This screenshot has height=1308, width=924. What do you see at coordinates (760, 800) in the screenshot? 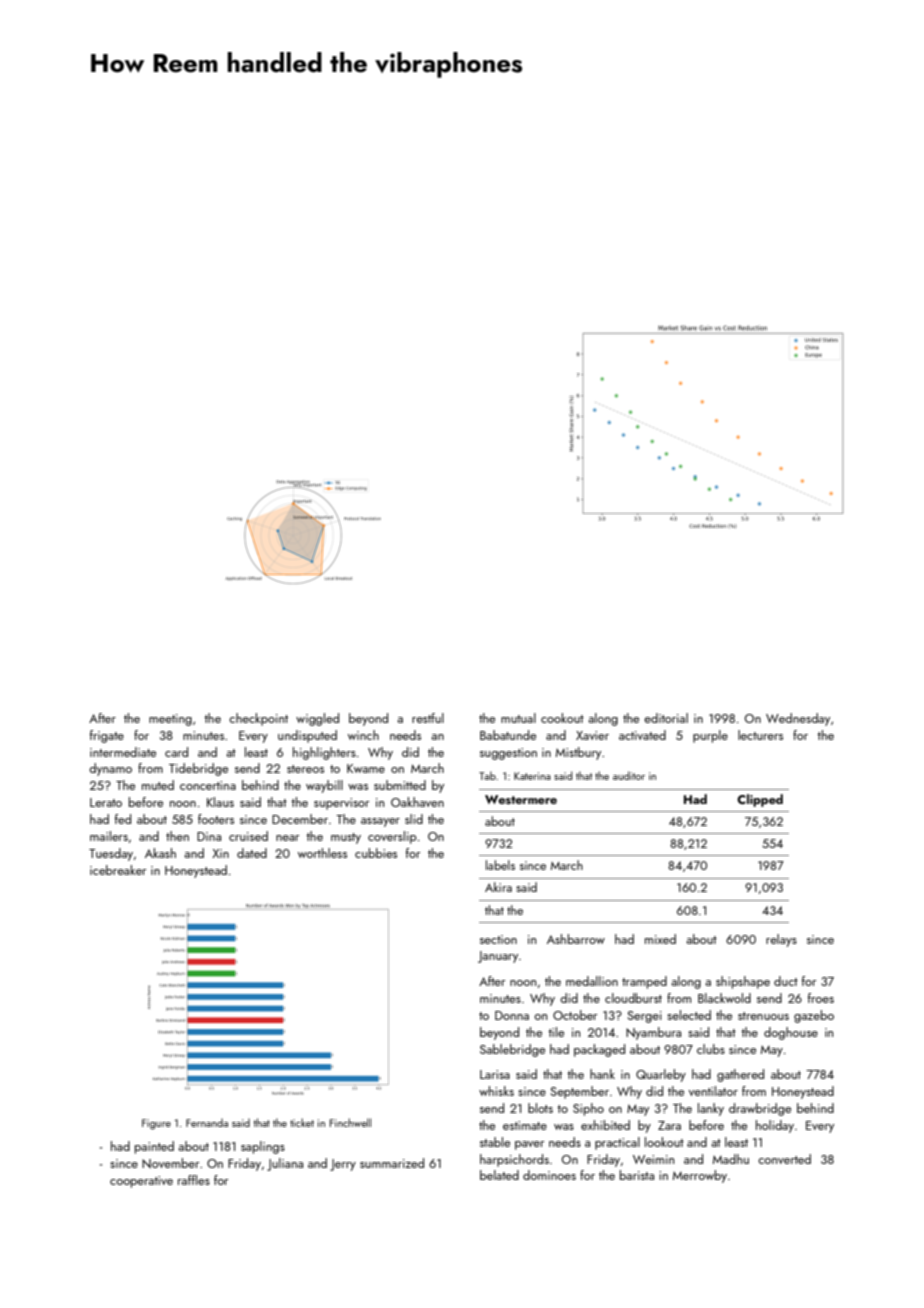
I see `Clipped` at bounding box center [760, 800].
